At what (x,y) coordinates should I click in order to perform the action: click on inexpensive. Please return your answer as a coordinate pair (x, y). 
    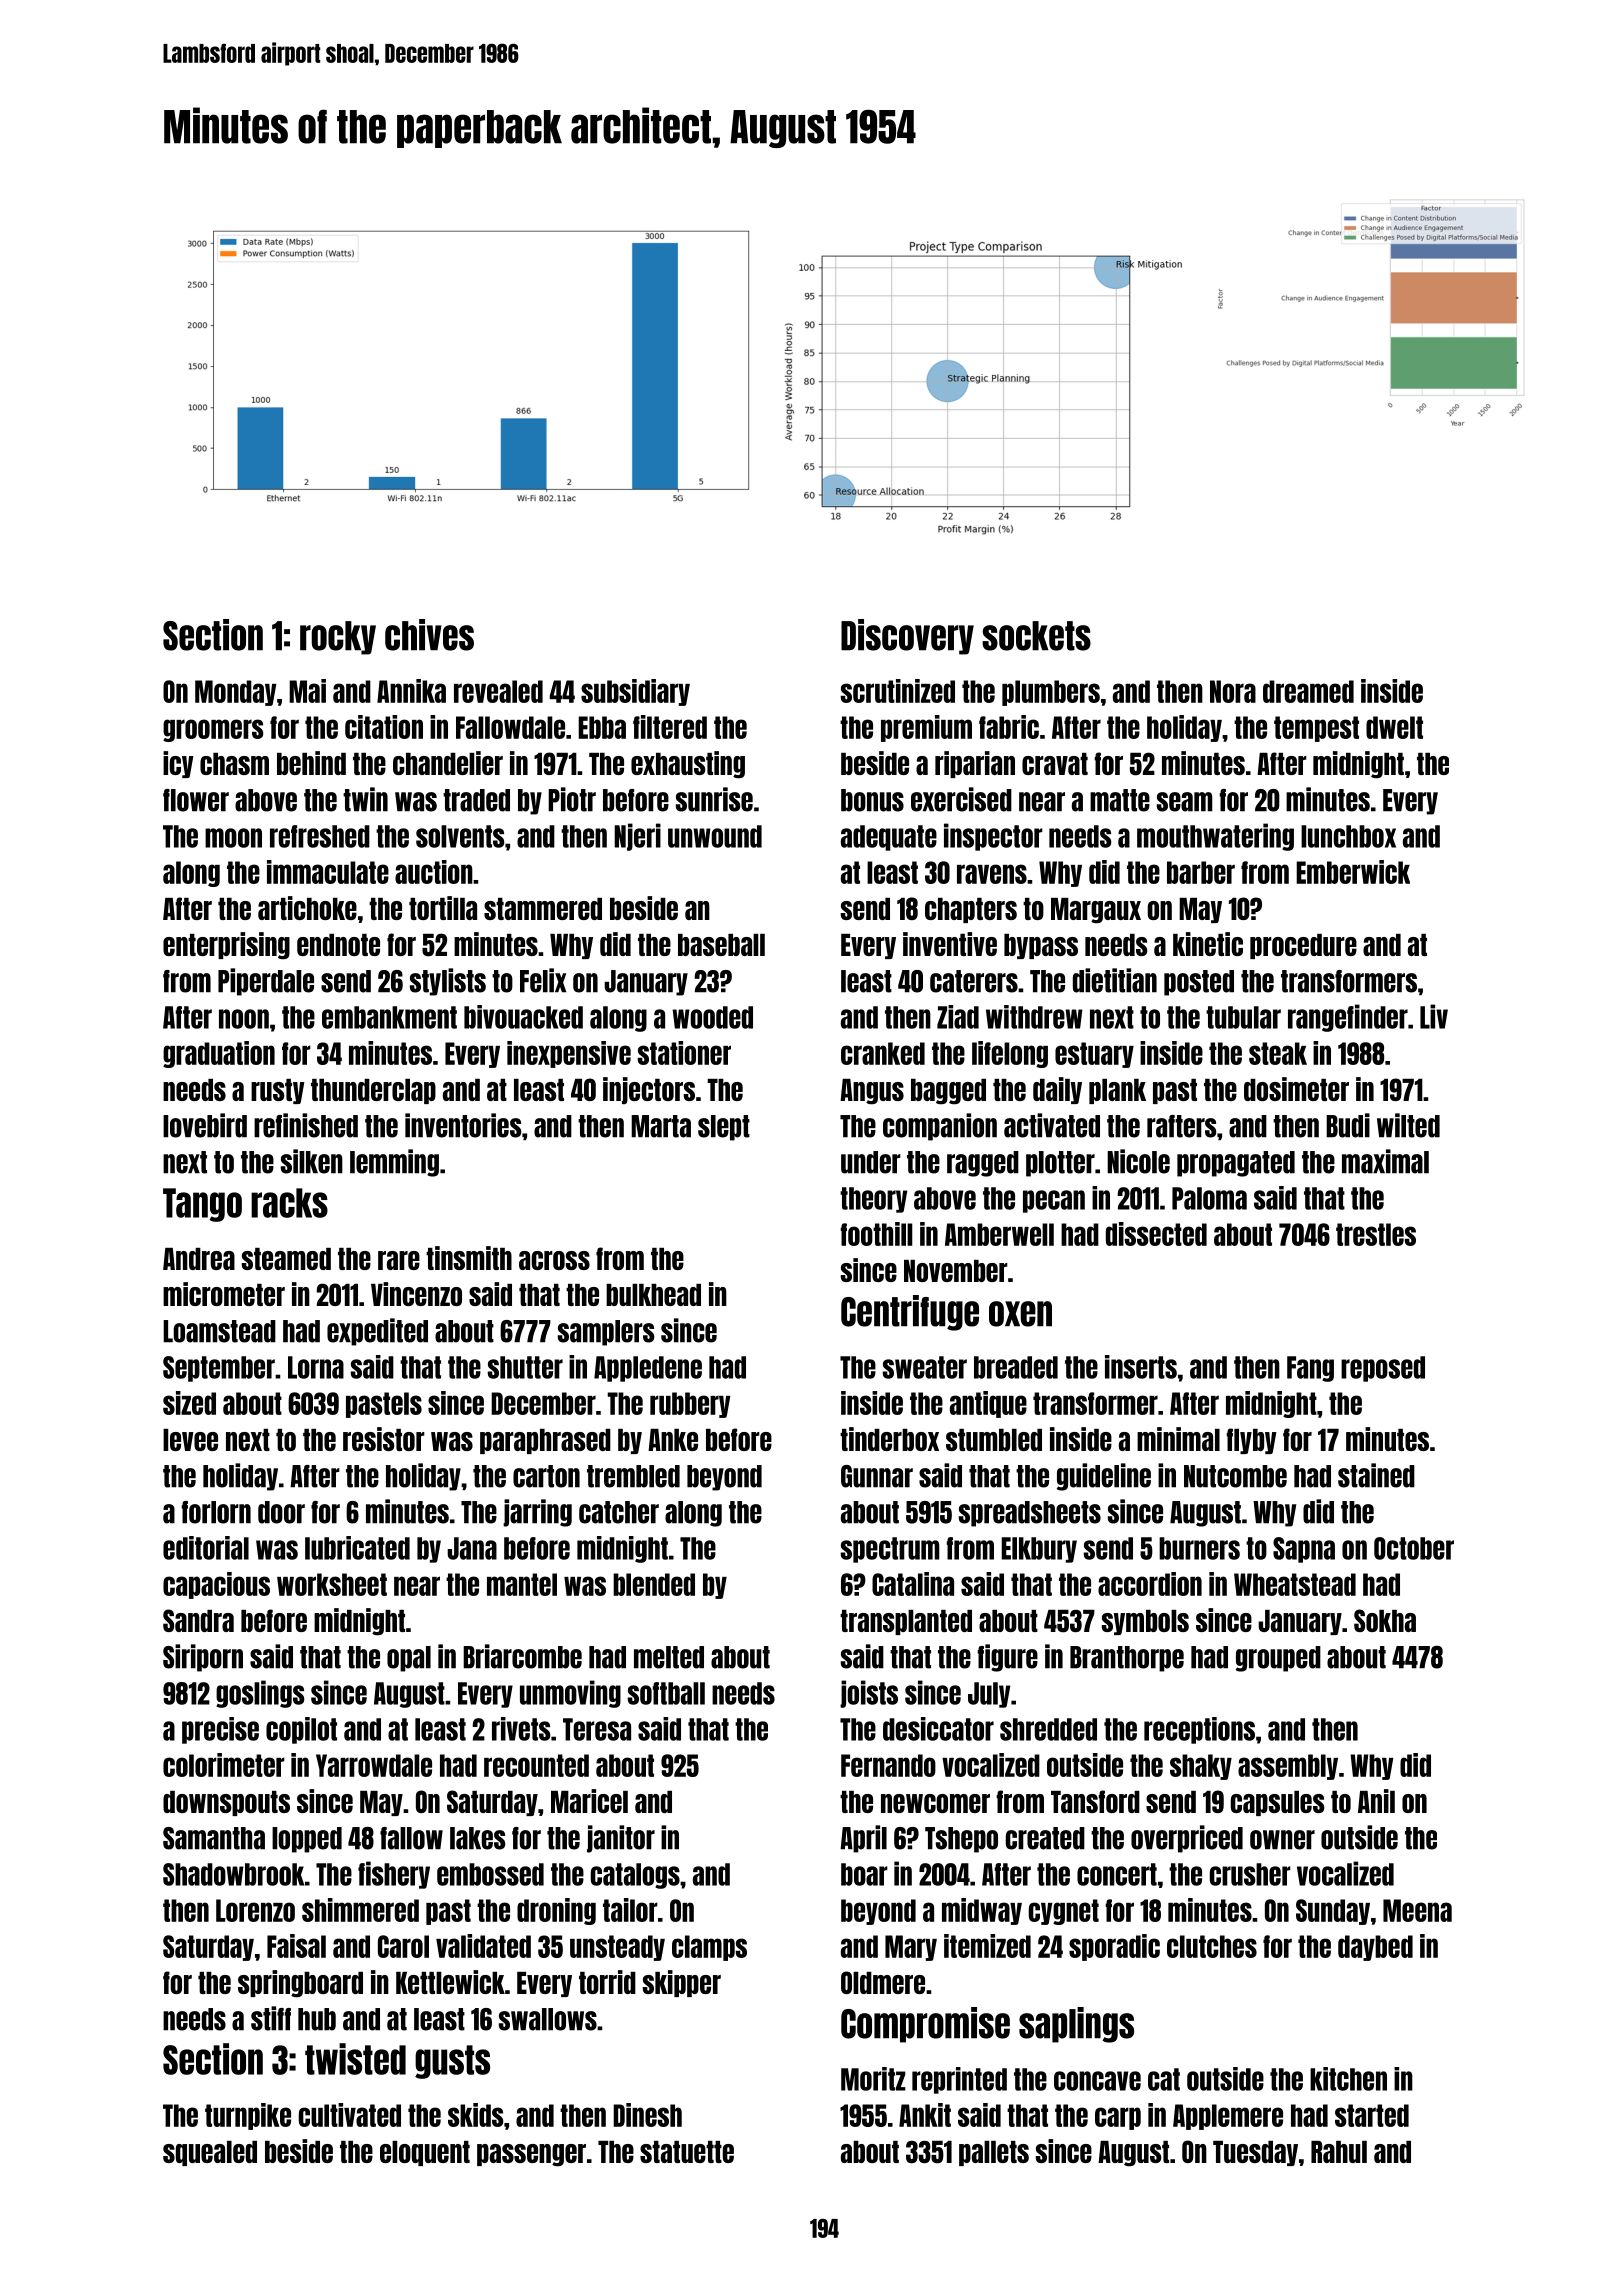
    Looking at the image, I should click on (569, 1054).
